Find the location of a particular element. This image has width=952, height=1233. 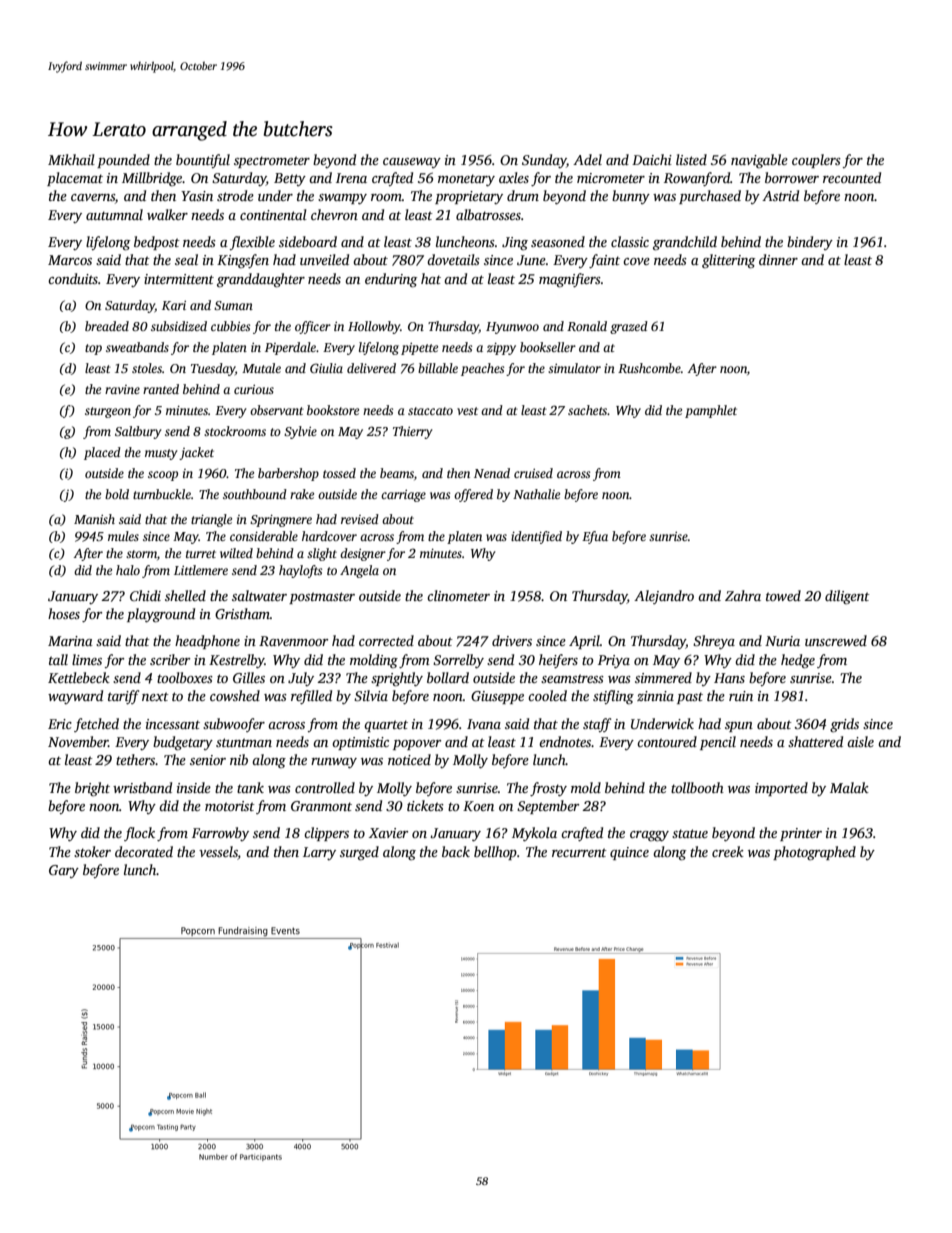

Efua is located at coordinates (595, 537).
